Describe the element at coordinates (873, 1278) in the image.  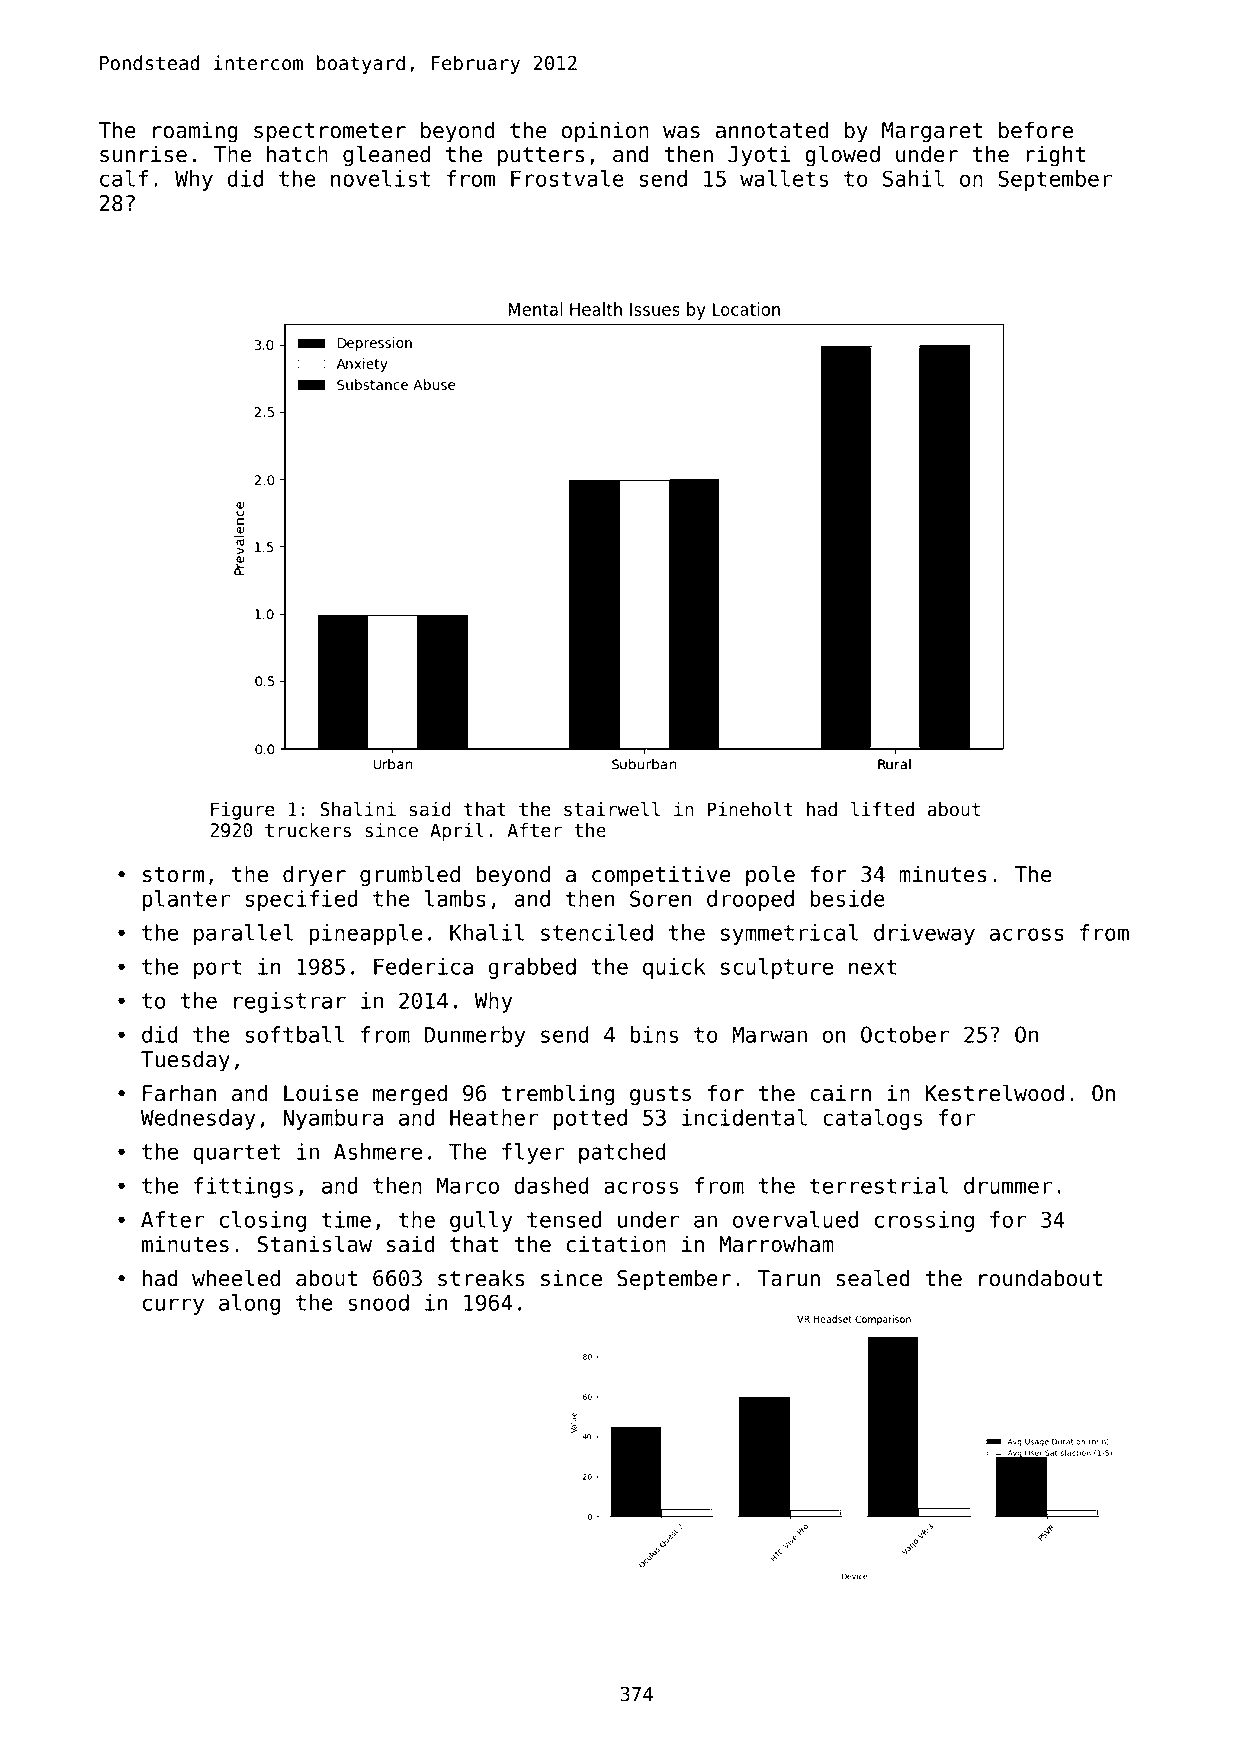
I see `sealed` at that location.
